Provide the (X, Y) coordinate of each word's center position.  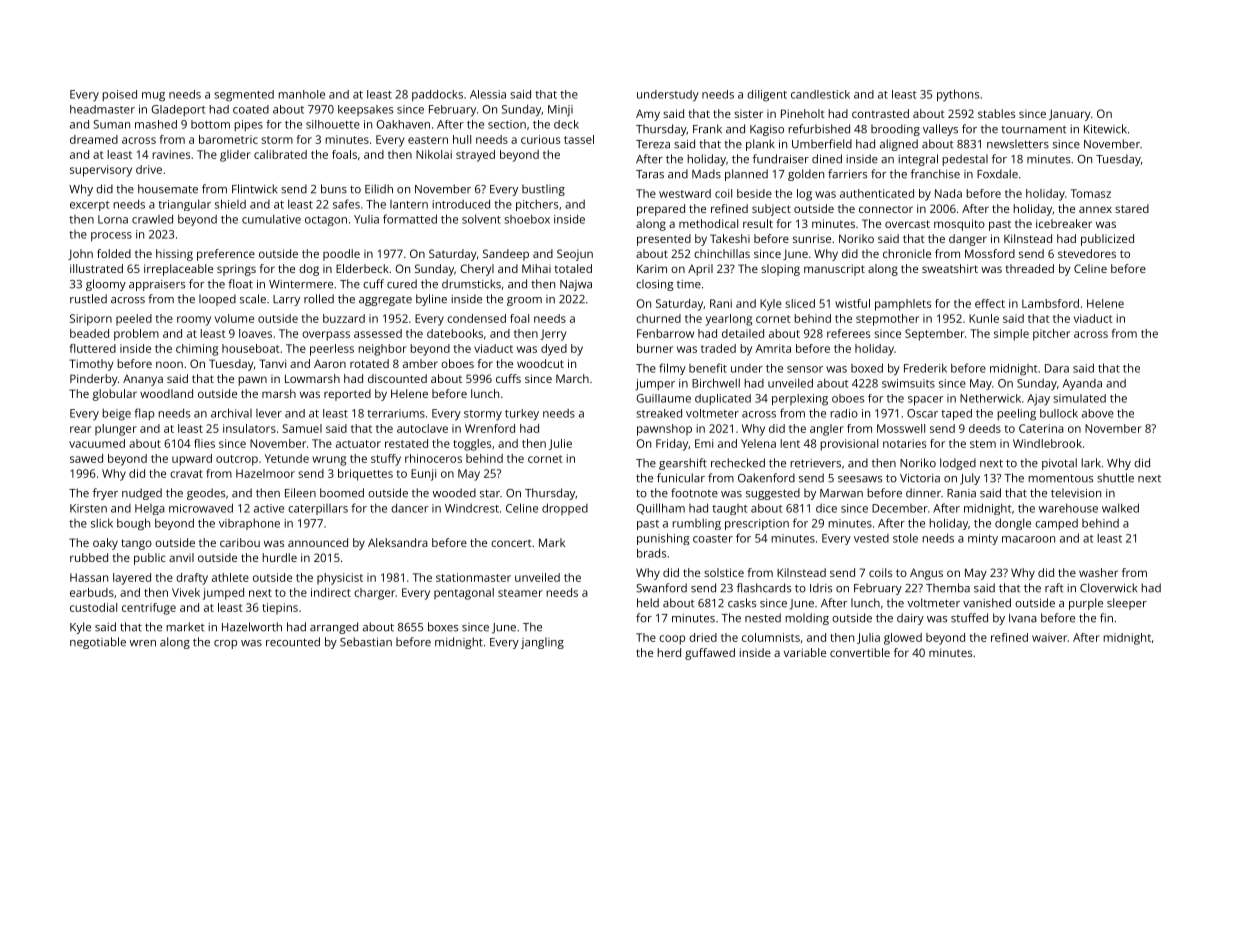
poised (119, 95)
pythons (958, 95)
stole (905, 538)
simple (1011, 335)
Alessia (488, 94)
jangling (542, 643)
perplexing (800, 400)
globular (115, 395)
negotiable (98, 643)
